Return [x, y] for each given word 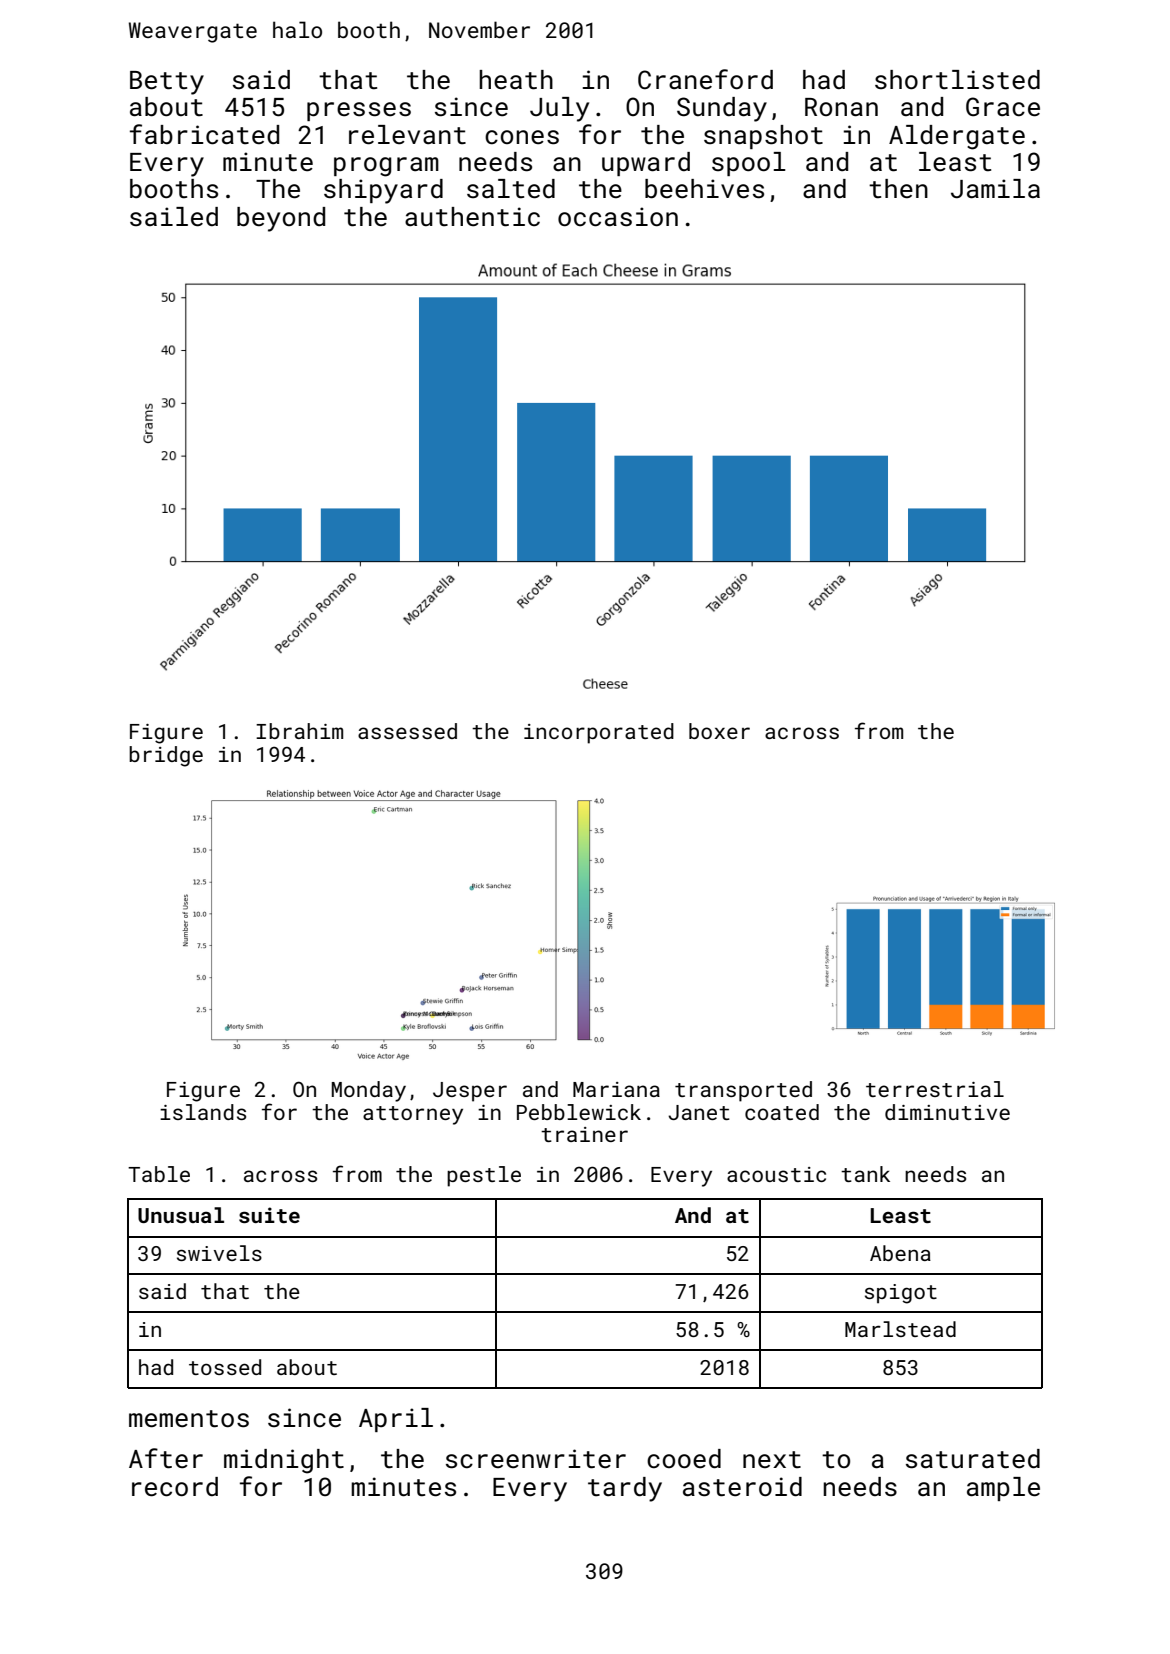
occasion [618, 217]
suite [269, 1215]
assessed [407, 731]
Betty [167, 83]
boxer [719, 731]
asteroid [742, 1487]
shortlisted [957, 80]
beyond [281, 219]
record [175, 1487]
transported [743, 1091]
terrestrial [935, 1089]
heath [516, 80]
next [772, 1459]
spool [749, 164]
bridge [166, 756]
